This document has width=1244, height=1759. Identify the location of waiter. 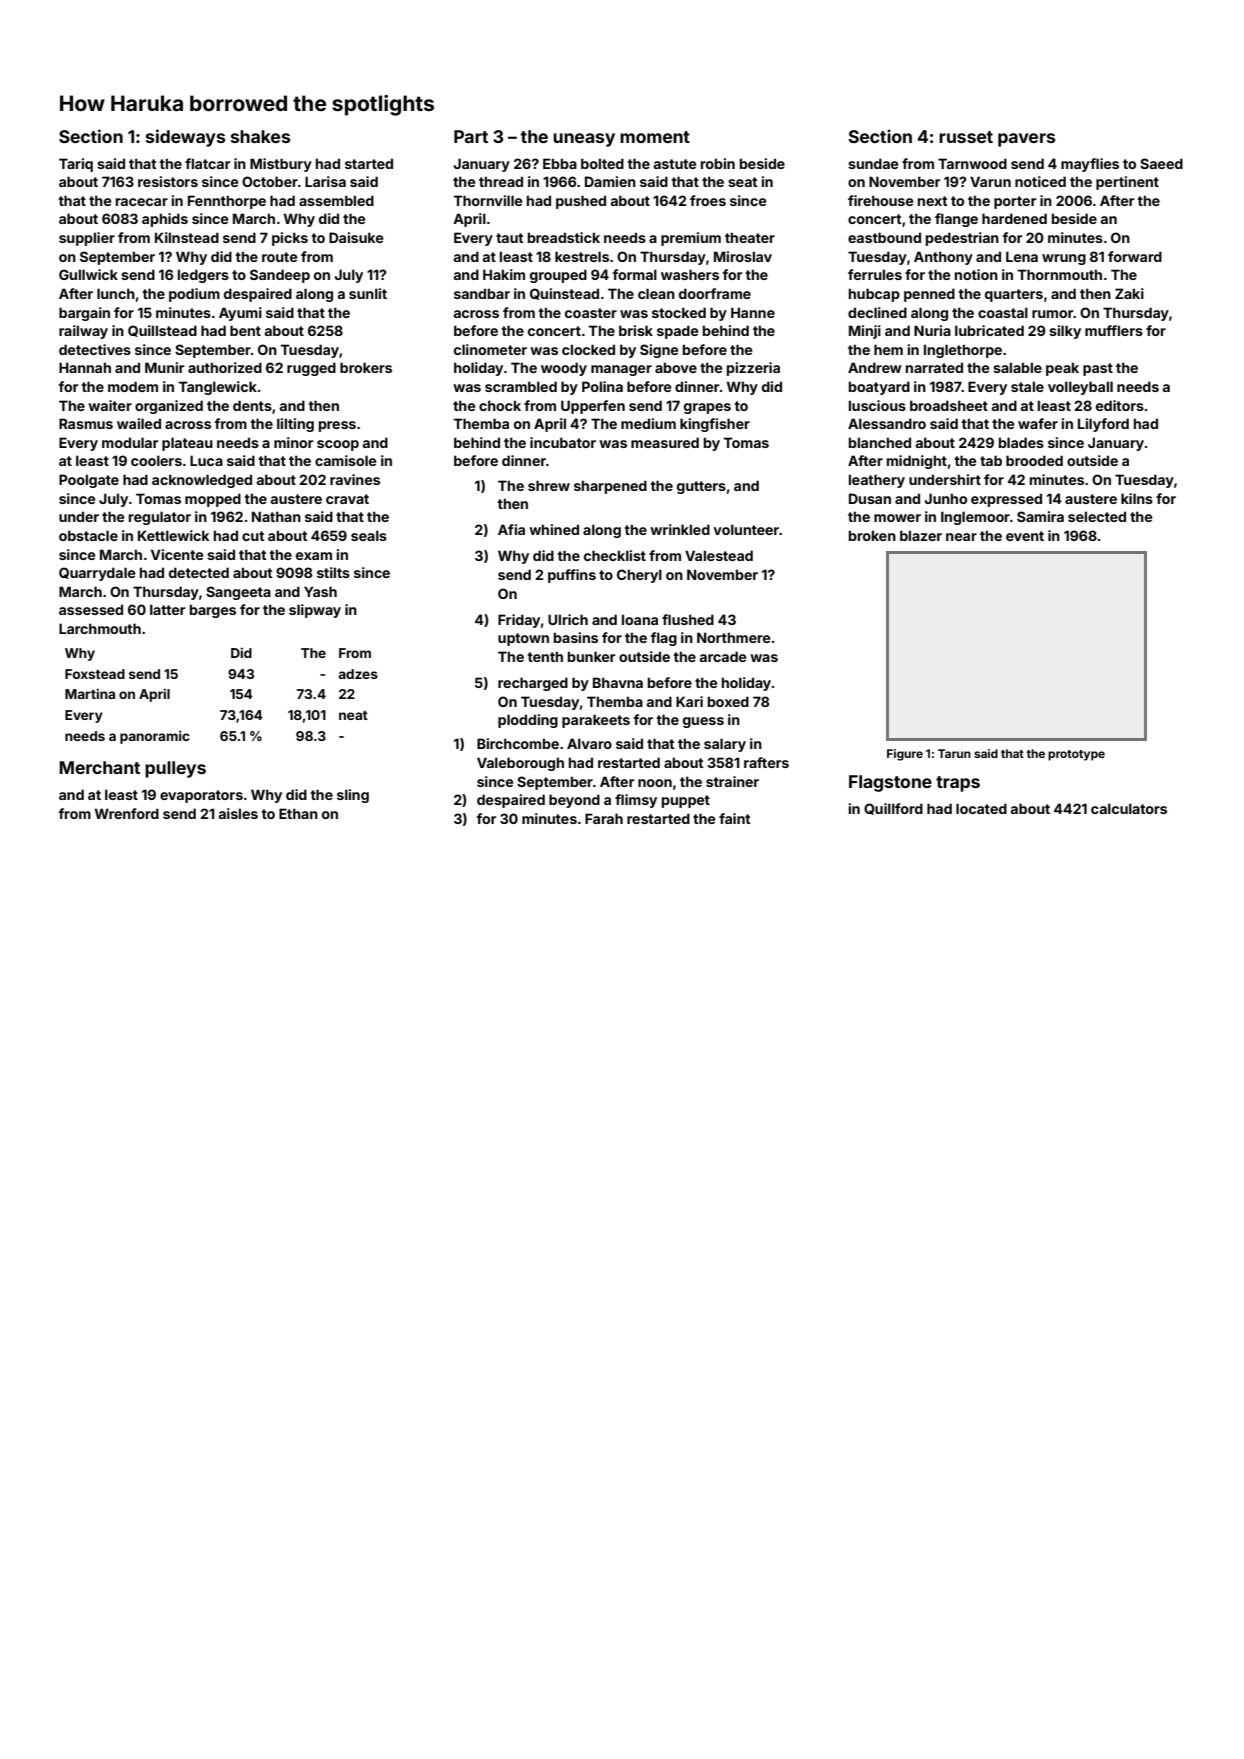
(110, 405).
